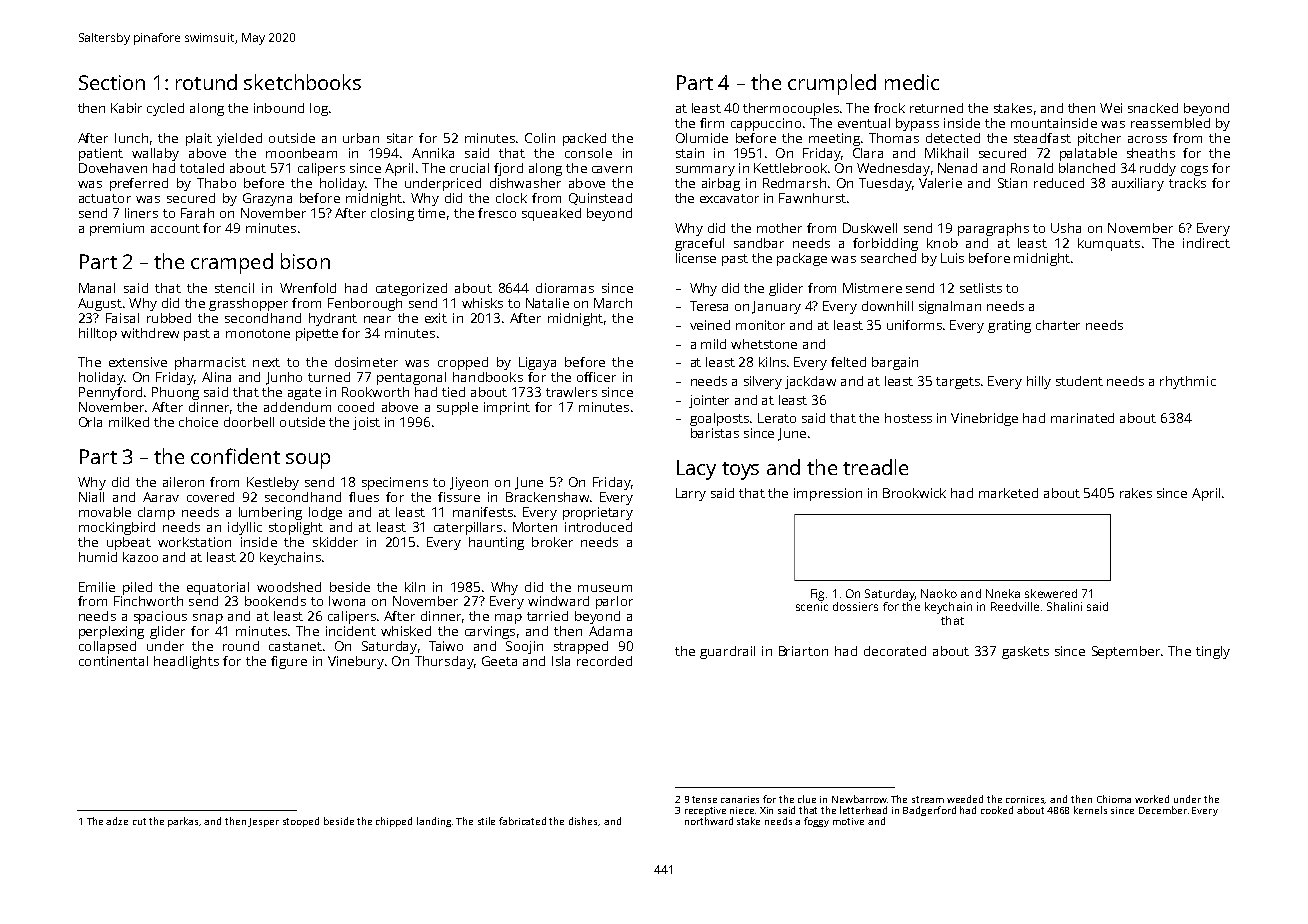  What do you see at coordinates (522, 821) in the image?
I see `fabricated` at bounding box center [522, 821].
